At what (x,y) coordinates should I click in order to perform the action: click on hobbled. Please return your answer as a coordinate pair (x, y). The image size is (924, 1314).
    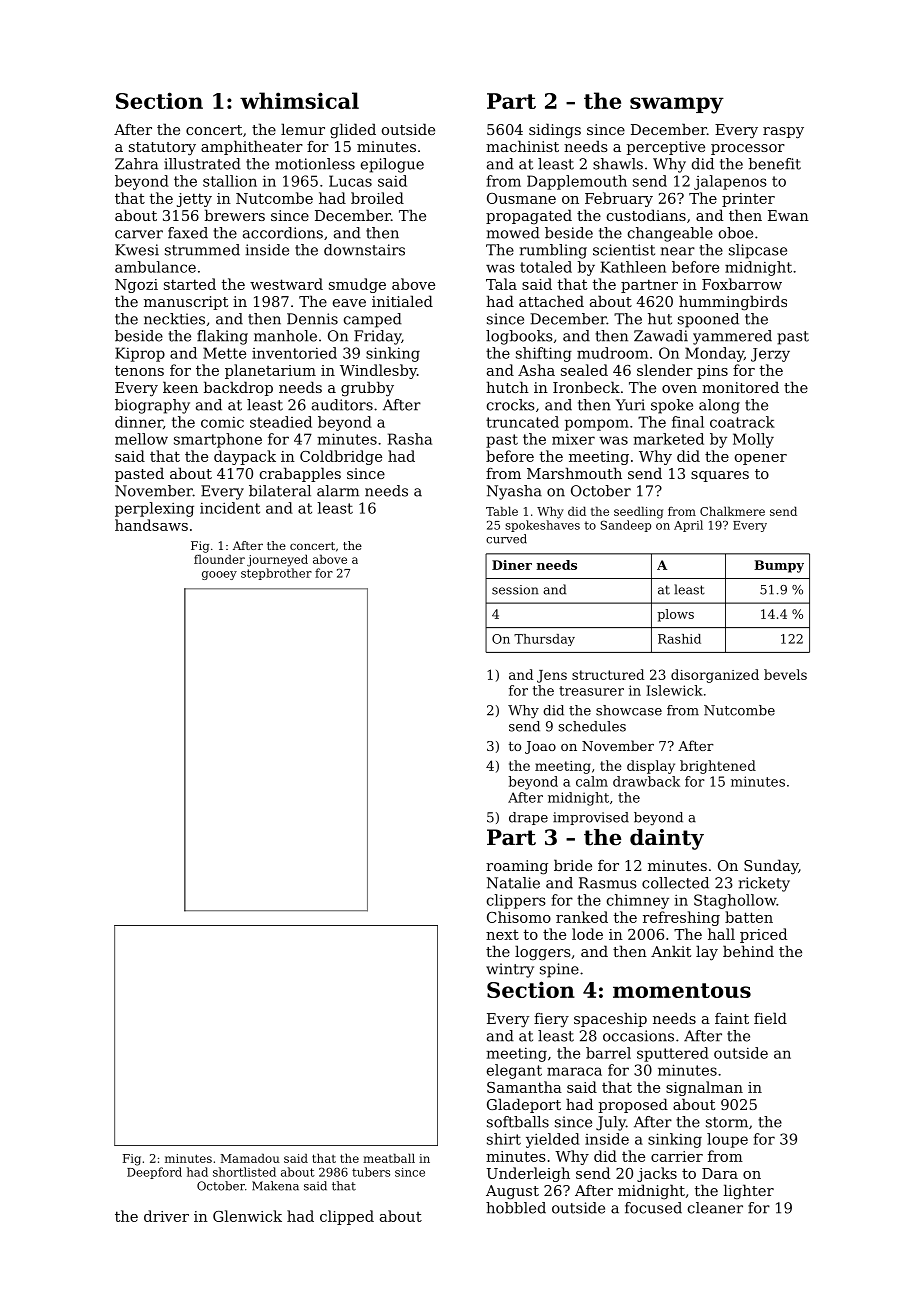
    Looking at the image, I should click on (516, 1208).
